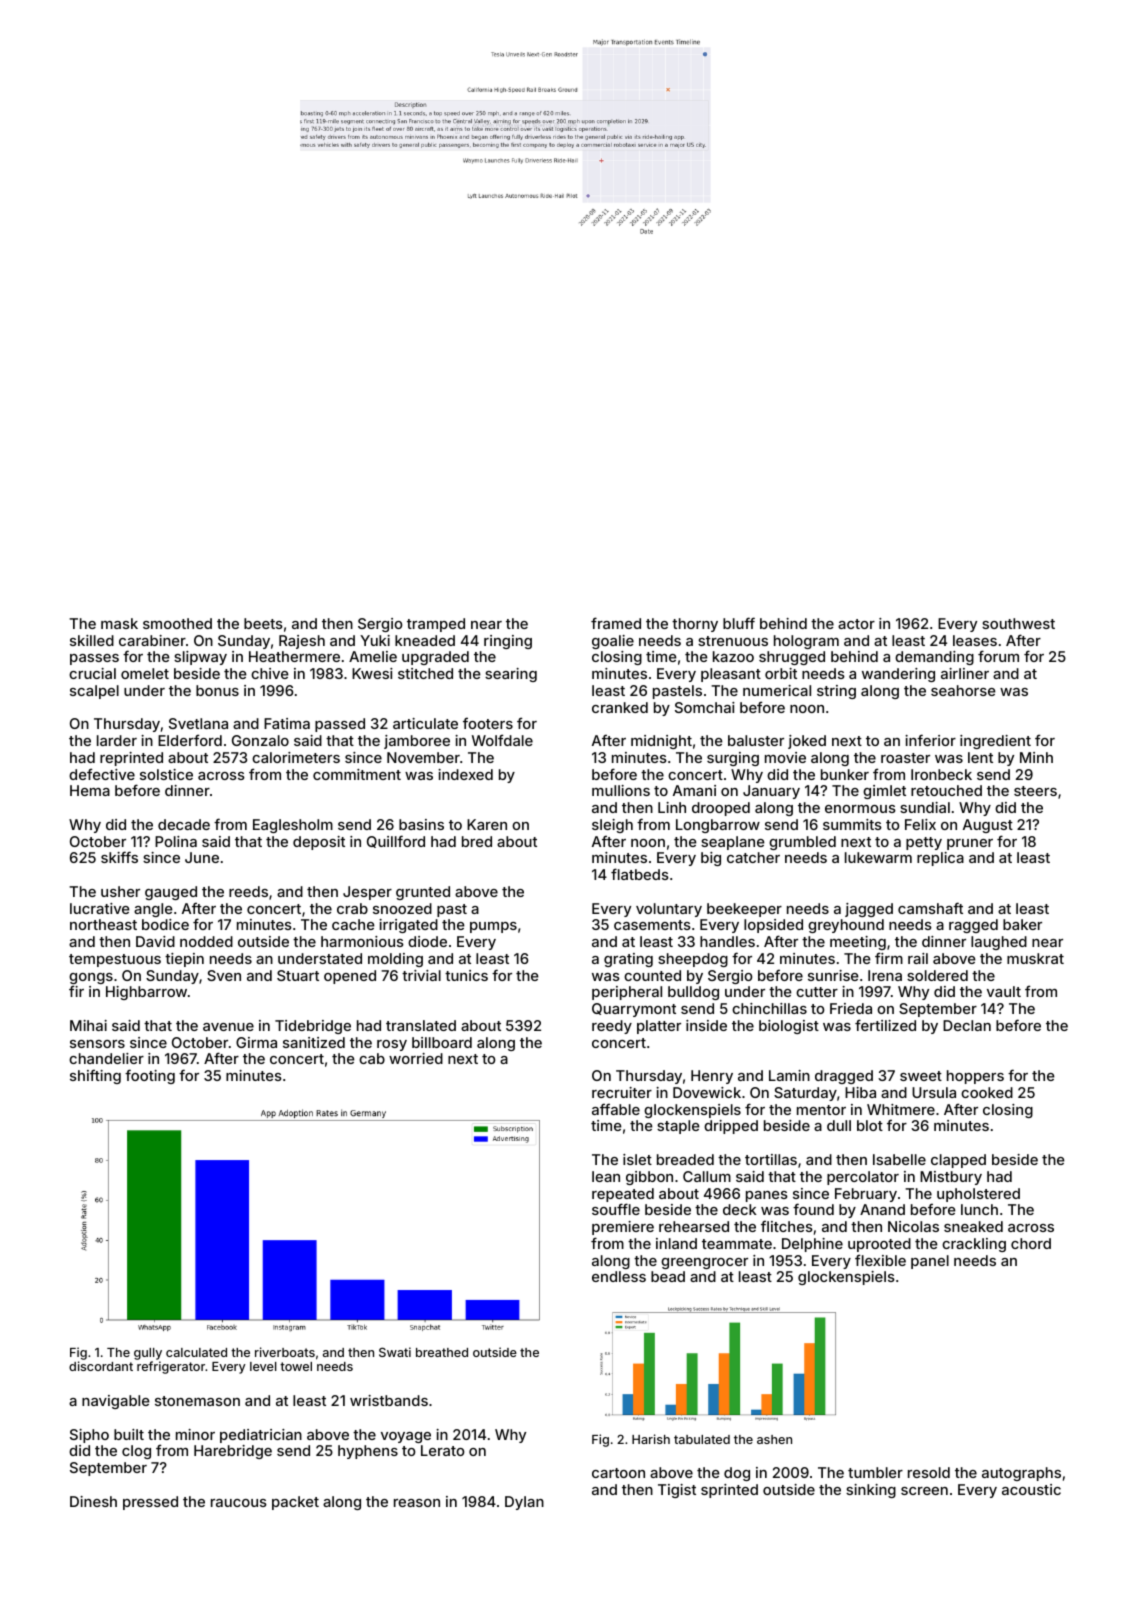  What do you see at coordinates (217, 690) in the image?
I see `bonus` at bounding box center [217, 690].
